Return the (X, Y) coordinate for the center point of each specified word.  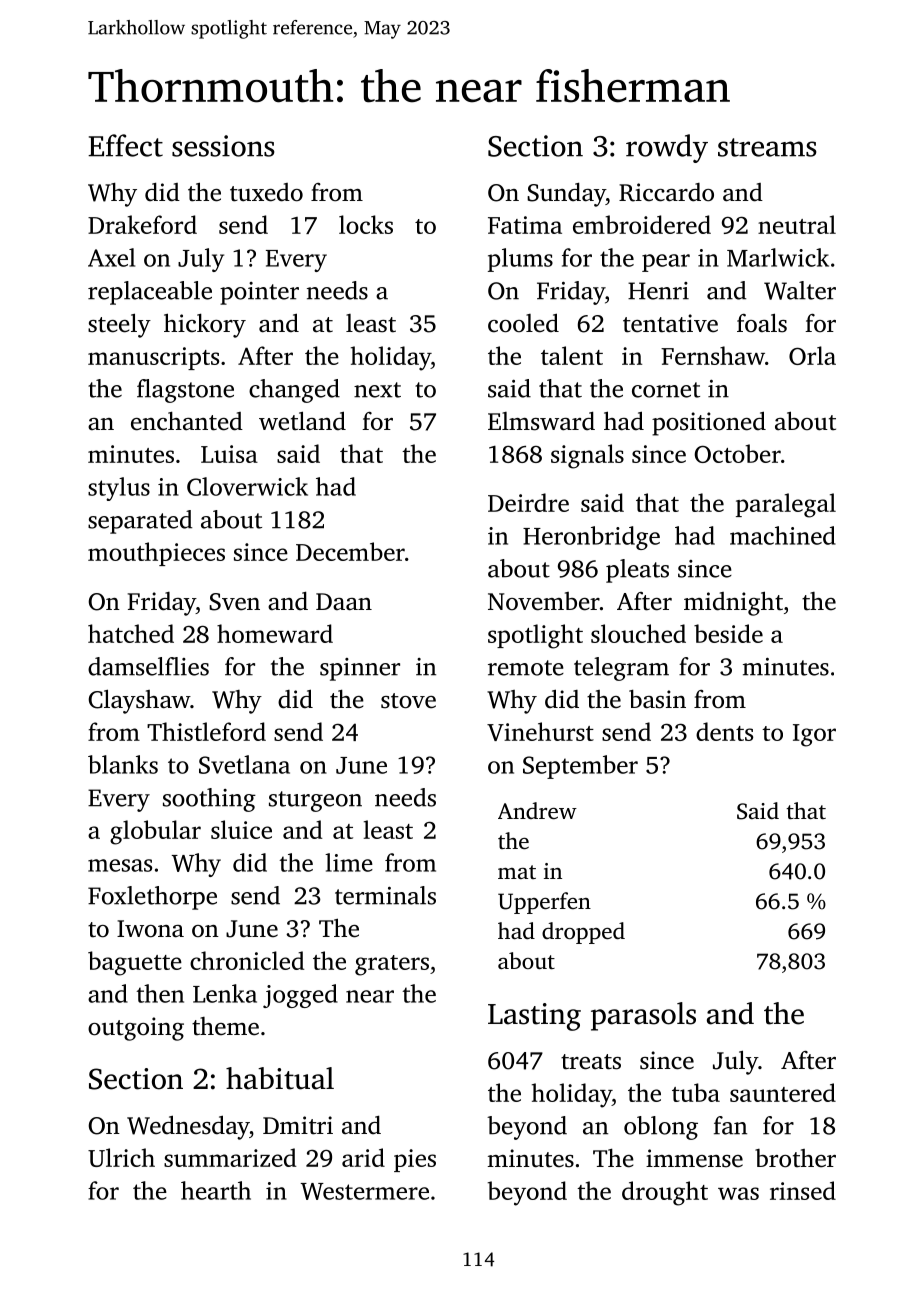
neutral (797, 224)
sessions (223, 146)
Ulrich (121, 1157)
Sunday (566, 194)
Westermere (364, 1191)
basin (657, 699)
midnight (733, 603)
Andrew (537, 811)
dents (724, 731)
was (738, 1193)
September (580, 767)
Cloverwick (247, 486)
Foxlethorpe (152, 898)
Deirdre (528, 502)
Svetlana (244, 764)
